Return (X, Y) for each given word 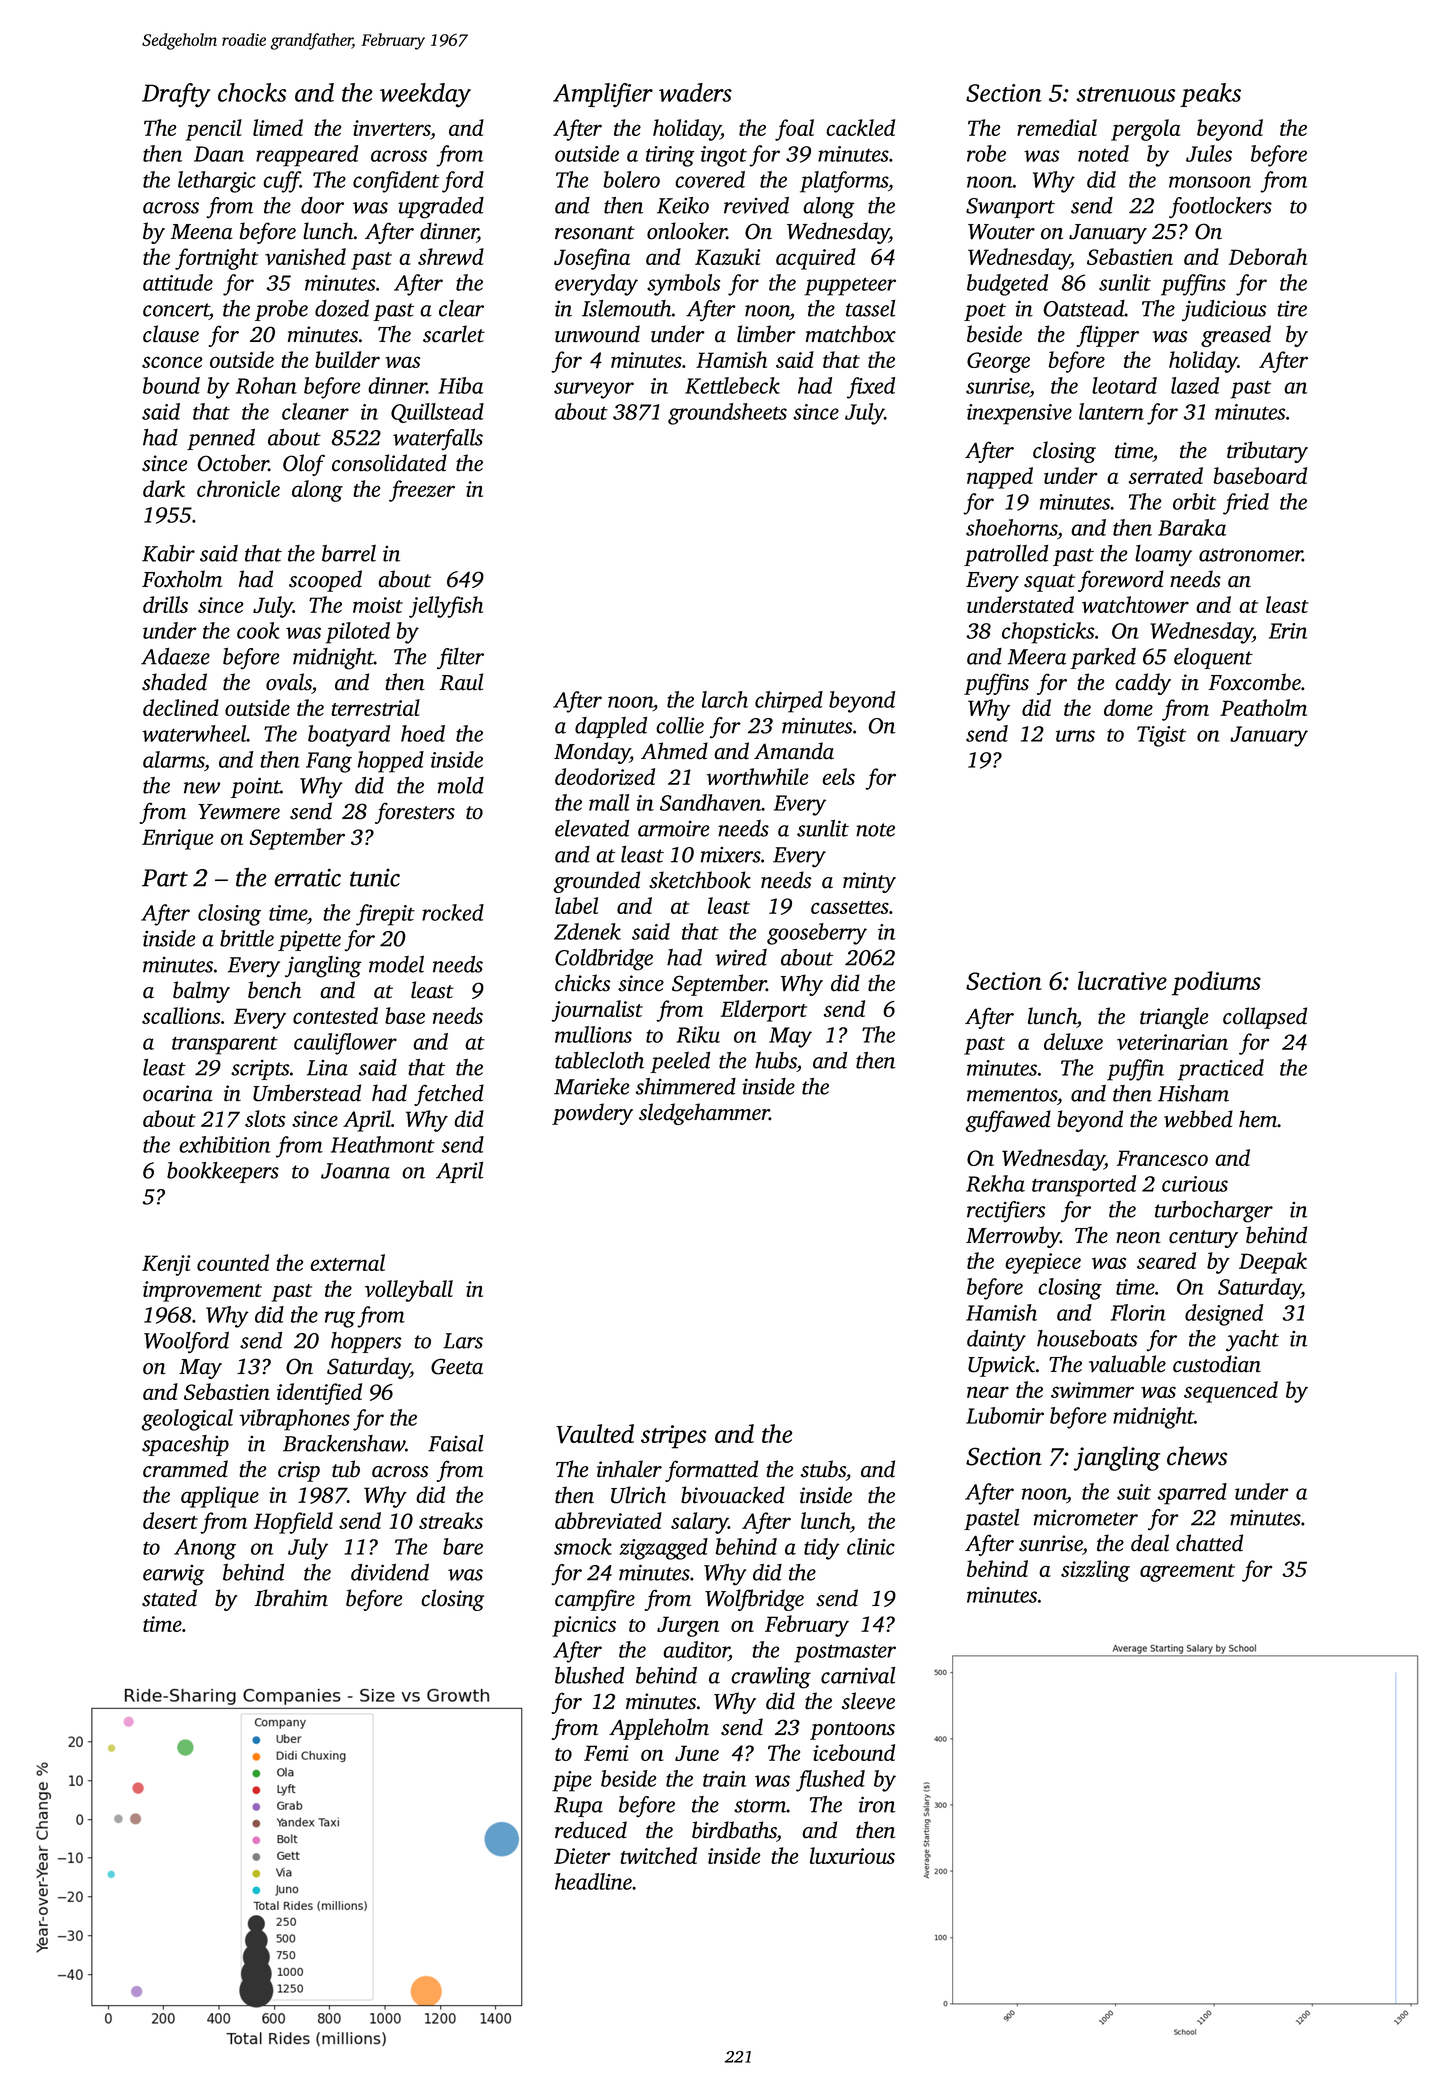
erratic (307, 877)
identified (319, 1394)
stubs (823, 1469)
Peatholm (1263, 707)
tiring (670, 156)
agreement (1187, 1573)
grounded (597, 882)
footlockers (1220, 207)
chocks (252, 92)
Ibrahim (291, 1598)
